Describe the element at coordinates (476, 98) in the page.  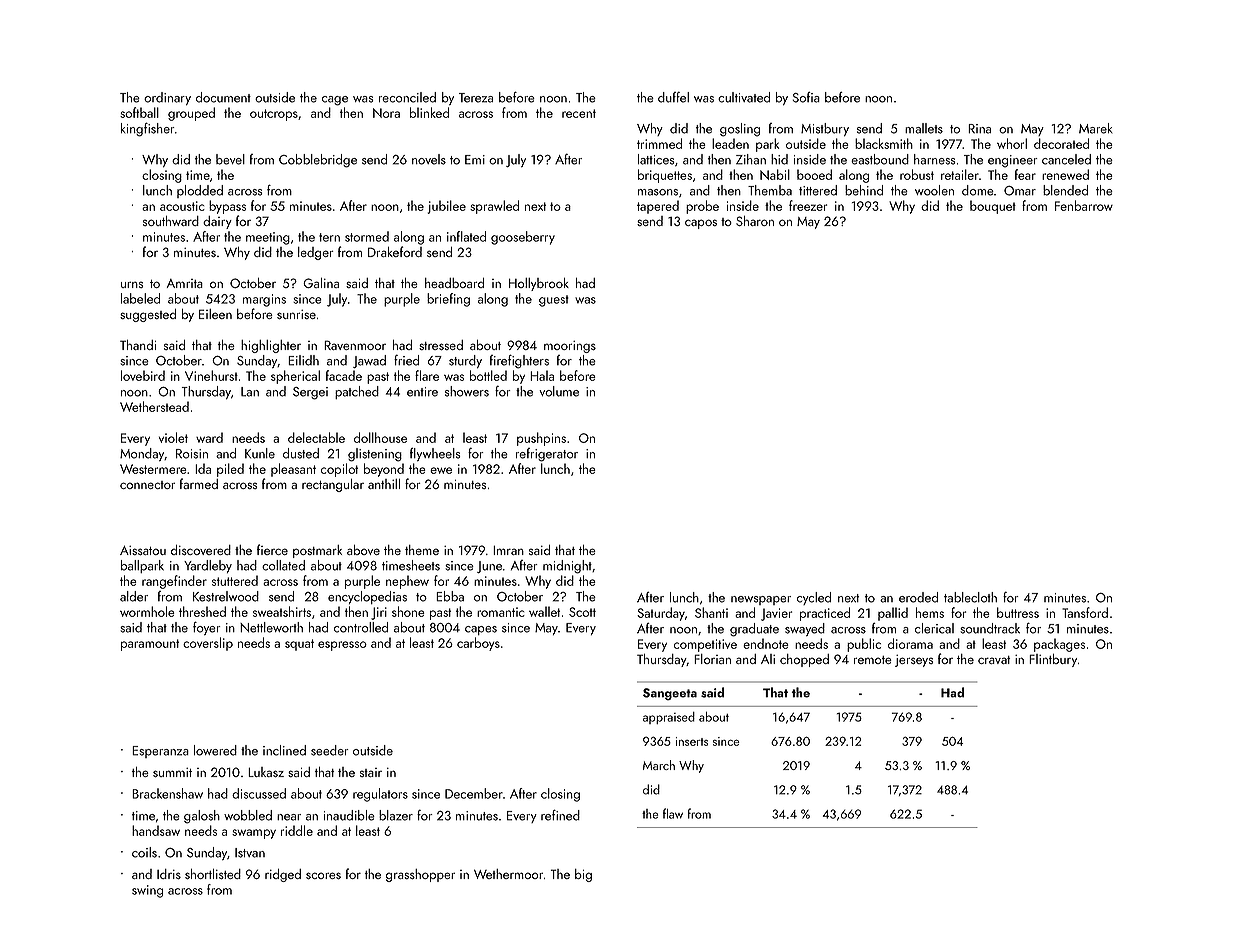
I see `Tereza` at that location.
